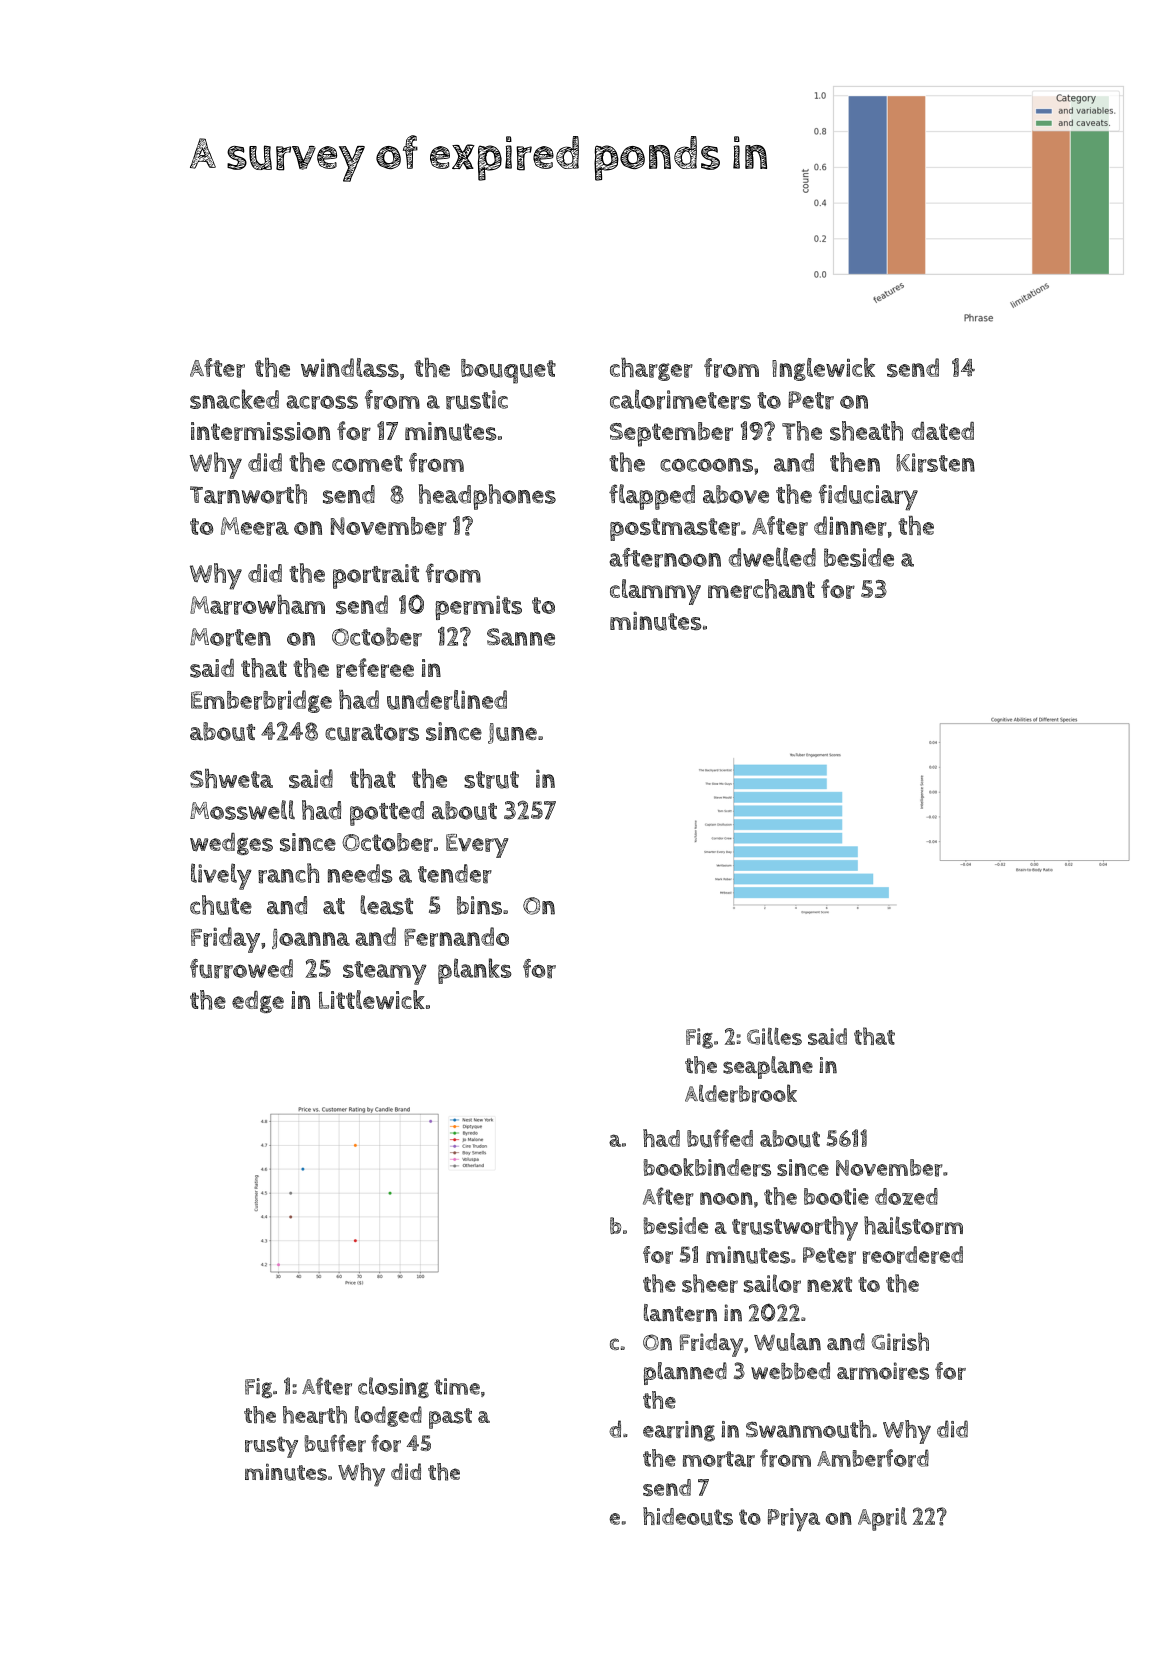 The width and height of the document is (1165, 1654). I want to click on needs, so click(360, 873).
